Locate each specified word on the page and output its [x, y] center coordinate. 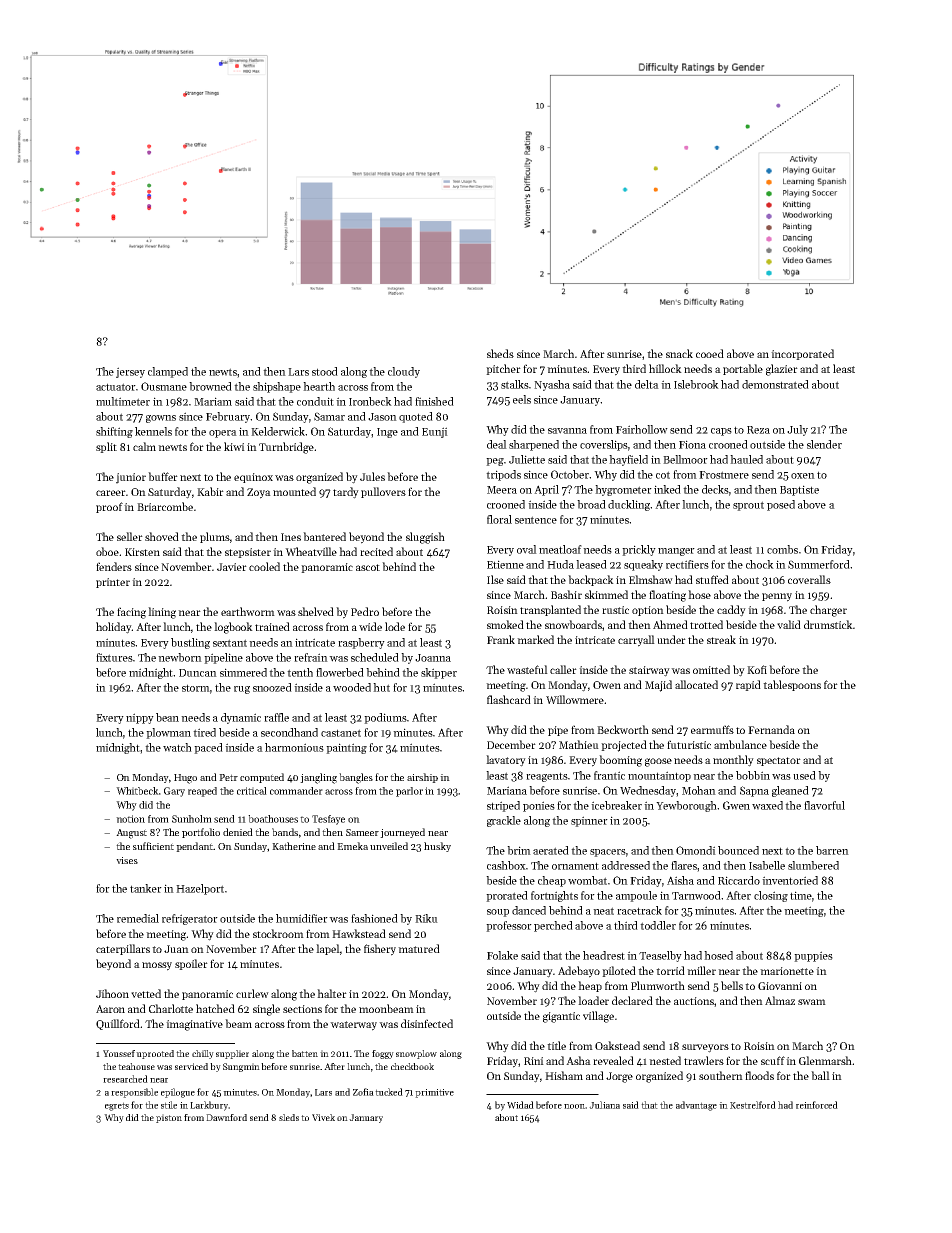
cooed [710, 353]
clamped [168, 372]
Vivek [323, 1117]
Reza [758, 430]
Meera [502, 490]
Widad [520, 1105]
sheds [500, 353]
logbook [233, 628]
